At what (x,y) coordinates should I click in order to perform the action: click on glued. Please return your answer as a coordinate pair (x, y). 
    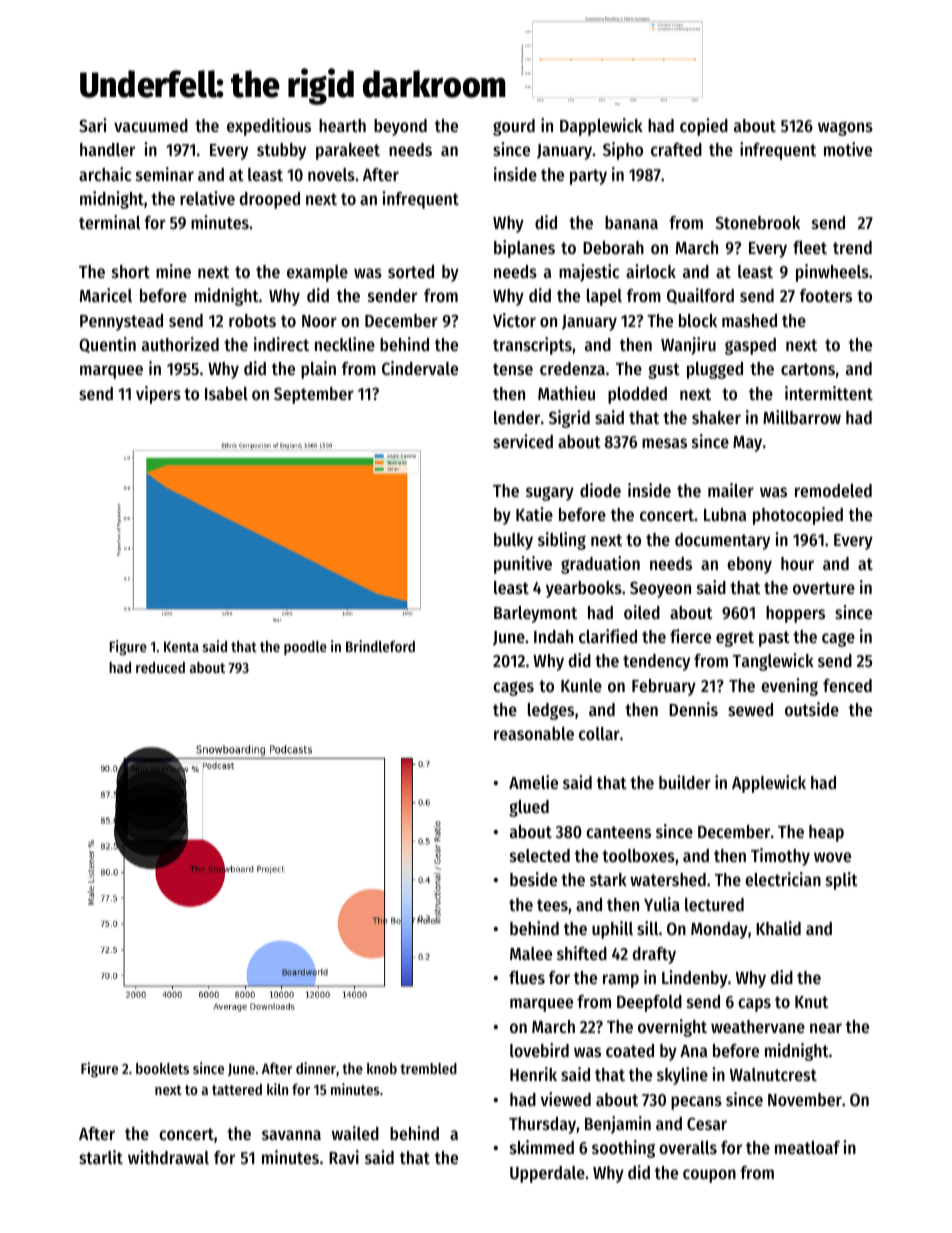
    Looking at the image, I should click on (529, 808).
